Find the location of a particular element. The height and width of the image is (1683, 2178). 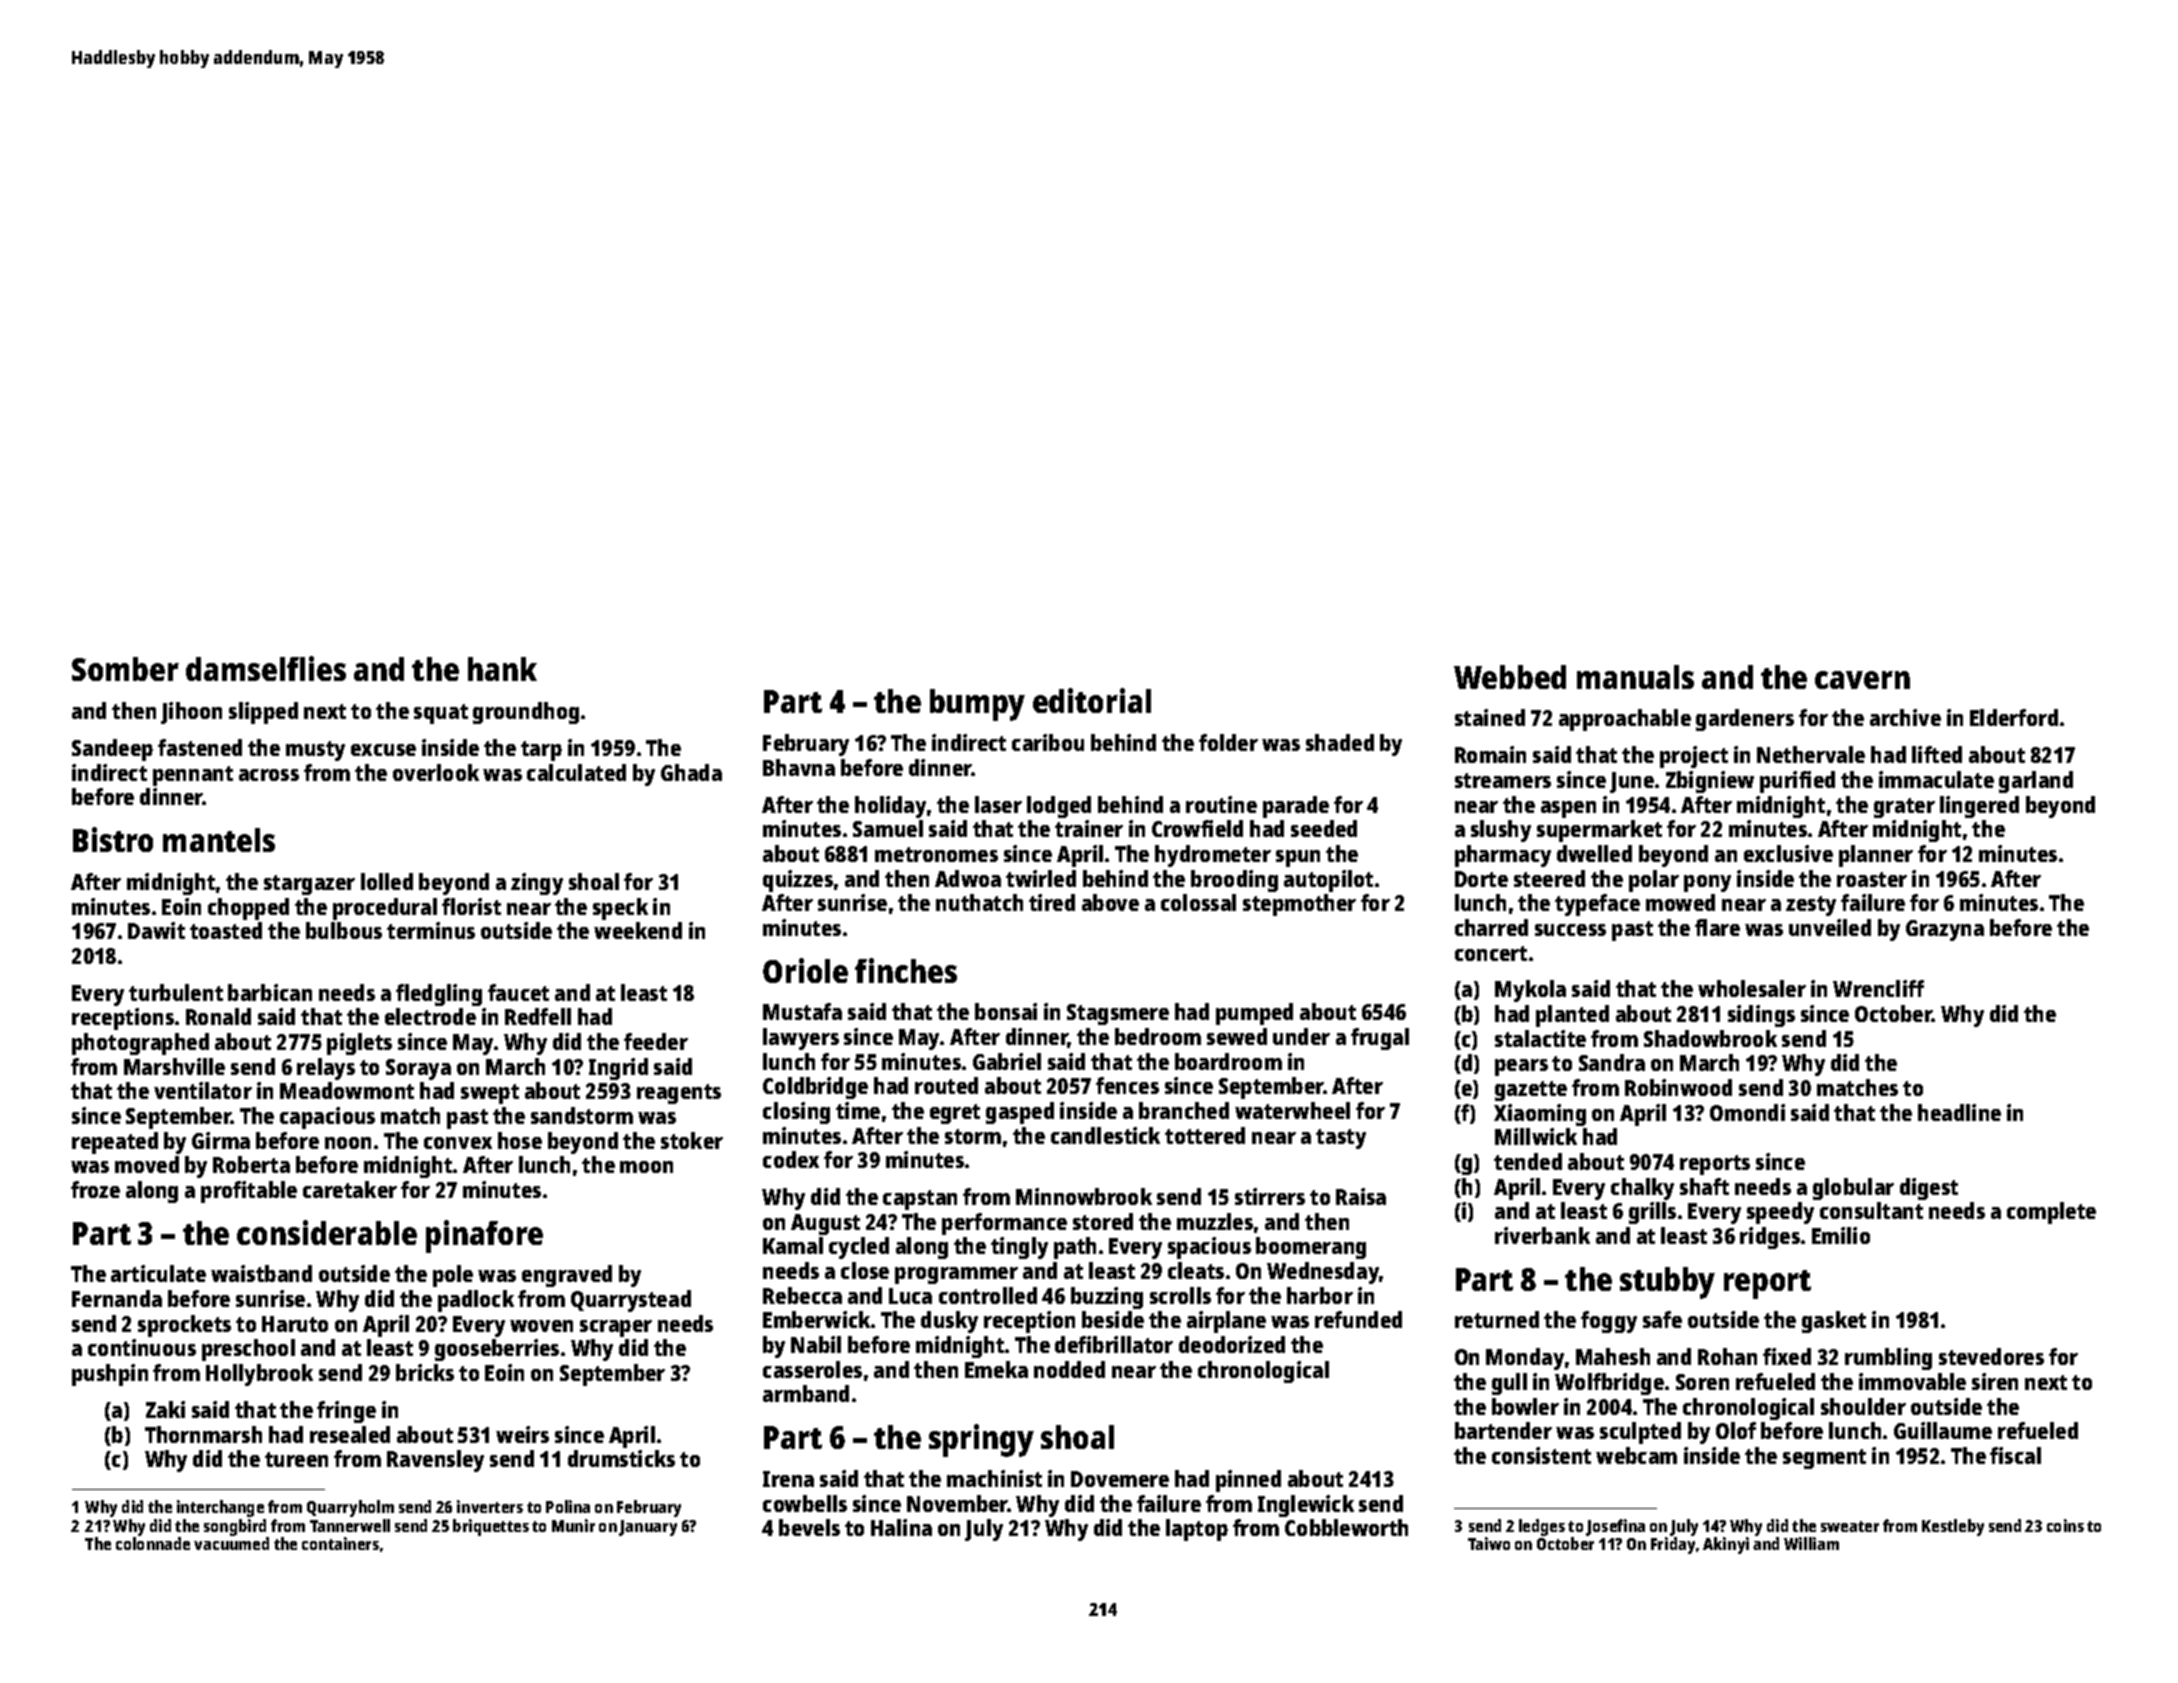

Fernanda is located at coordinates (117, 1298).
